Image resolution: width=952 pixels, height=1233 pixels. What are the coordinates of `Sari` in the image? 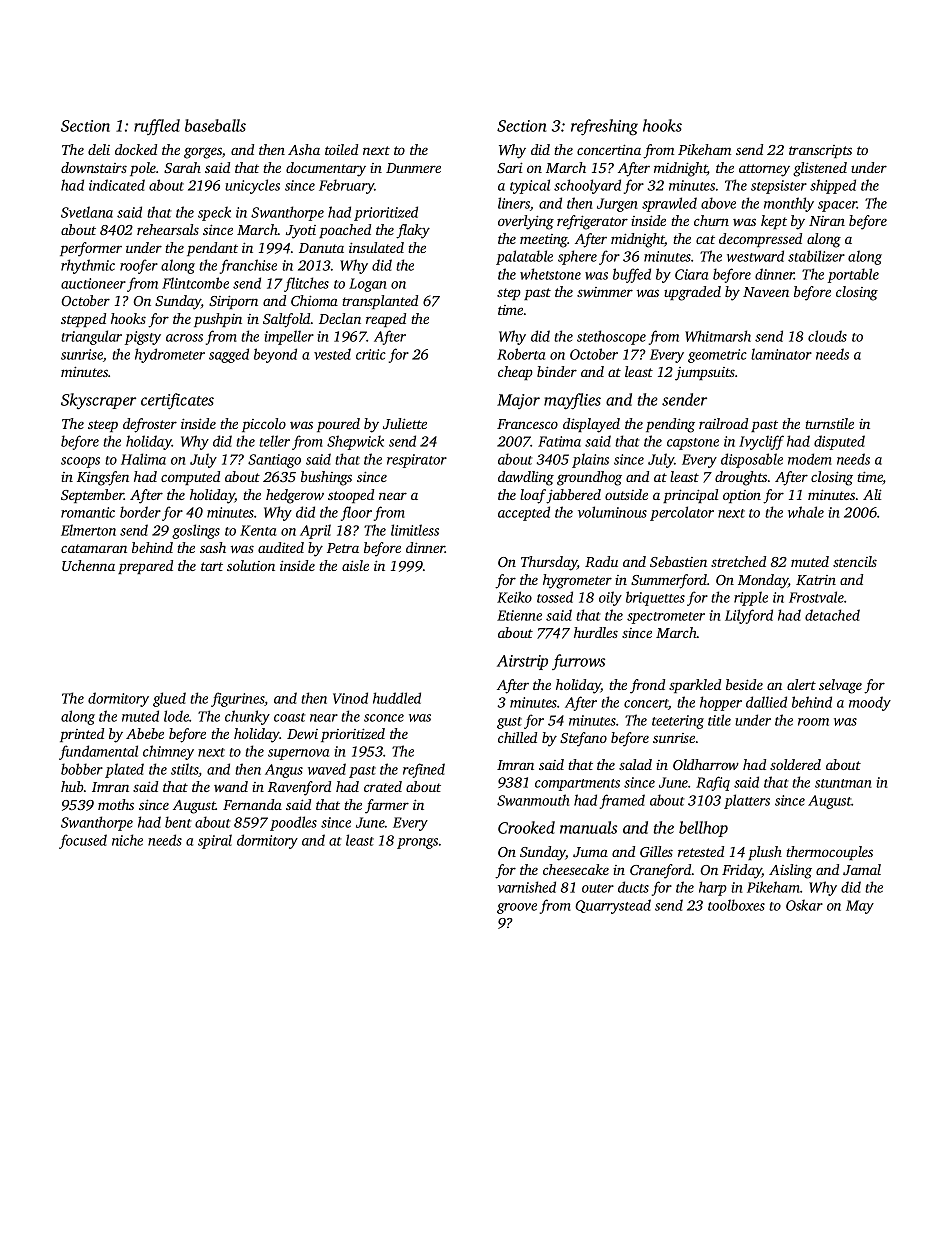 It's located at (510, 167).
